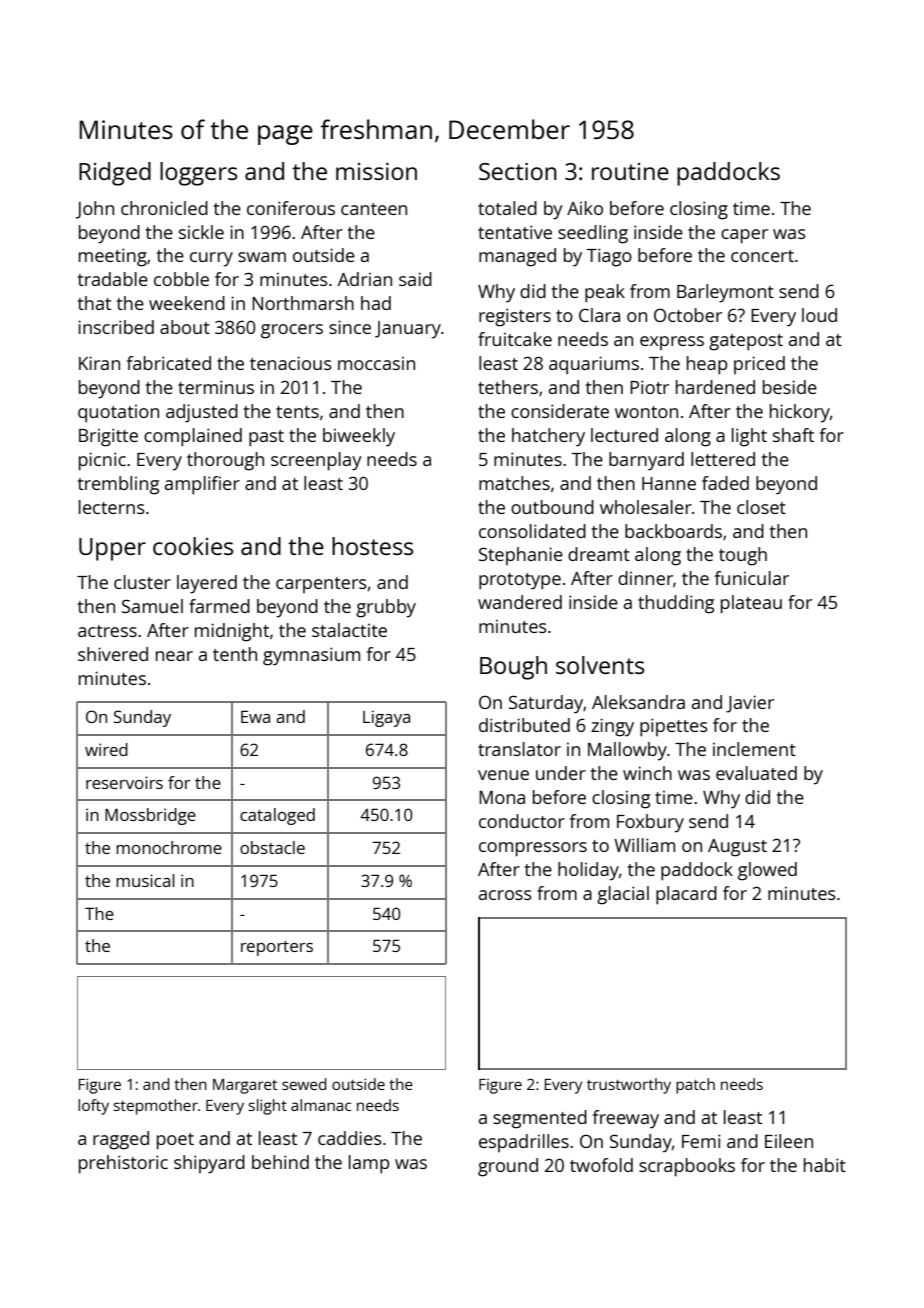 Image resolution: width=924 pixels, height=1308 pixels. I want to click on winch, so click(647, 773).
